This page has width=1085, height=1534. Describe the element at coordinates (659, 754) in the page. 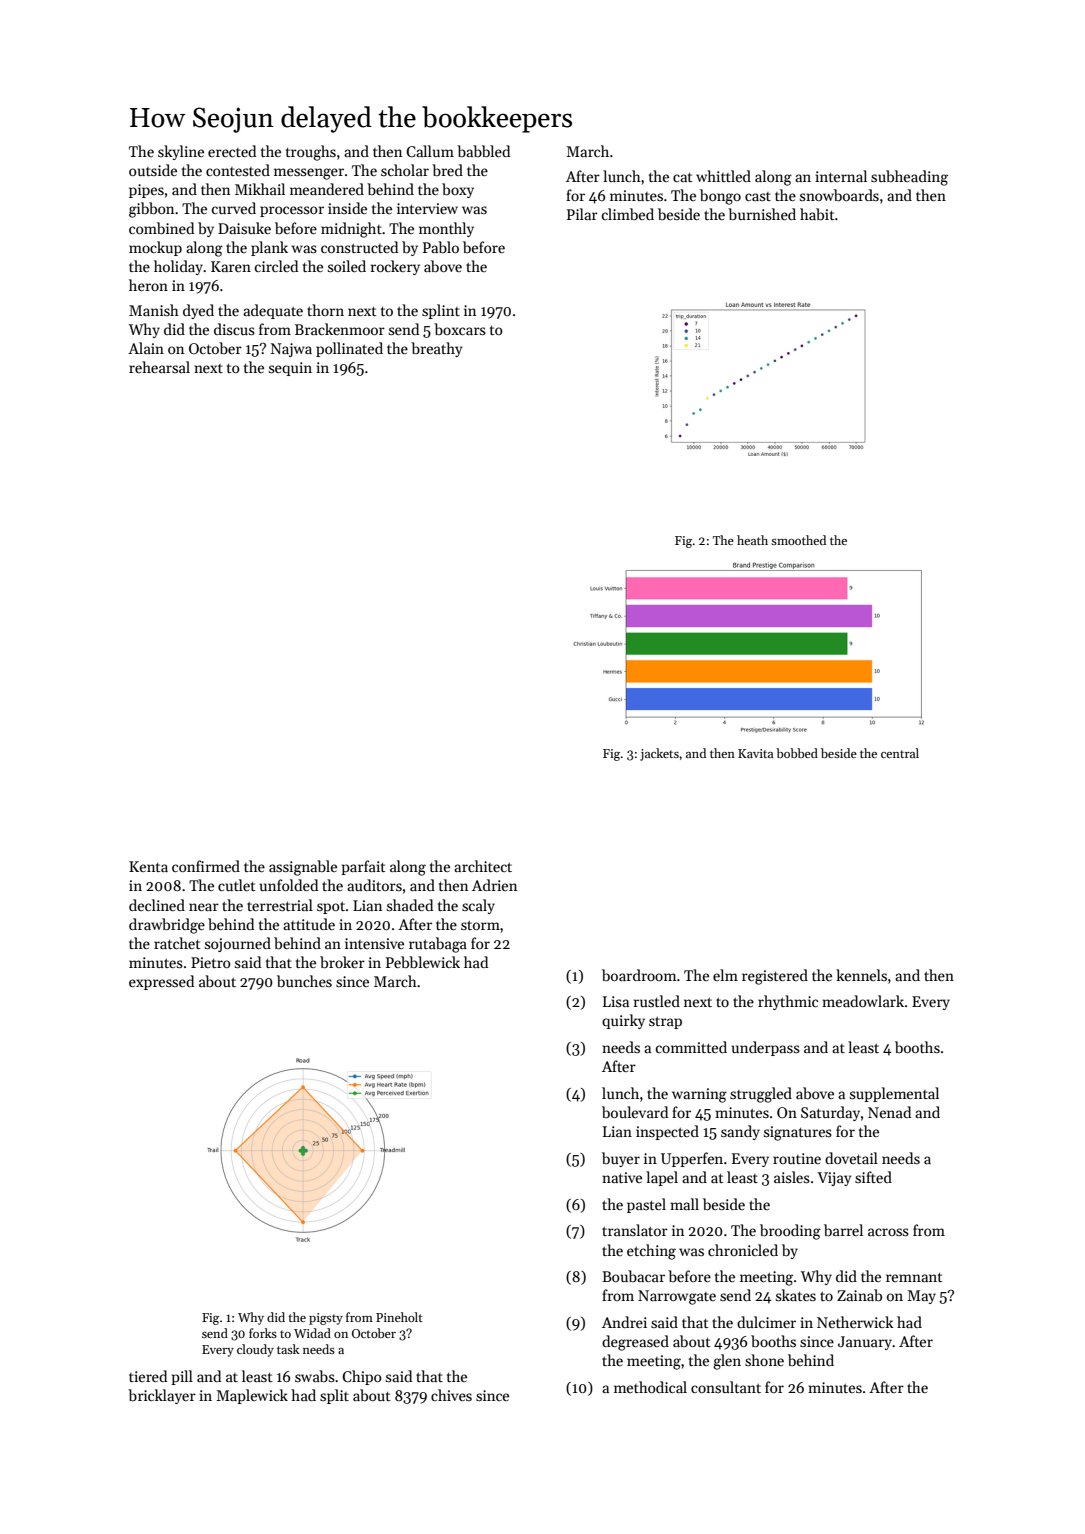

I see `jackets` at that location.
